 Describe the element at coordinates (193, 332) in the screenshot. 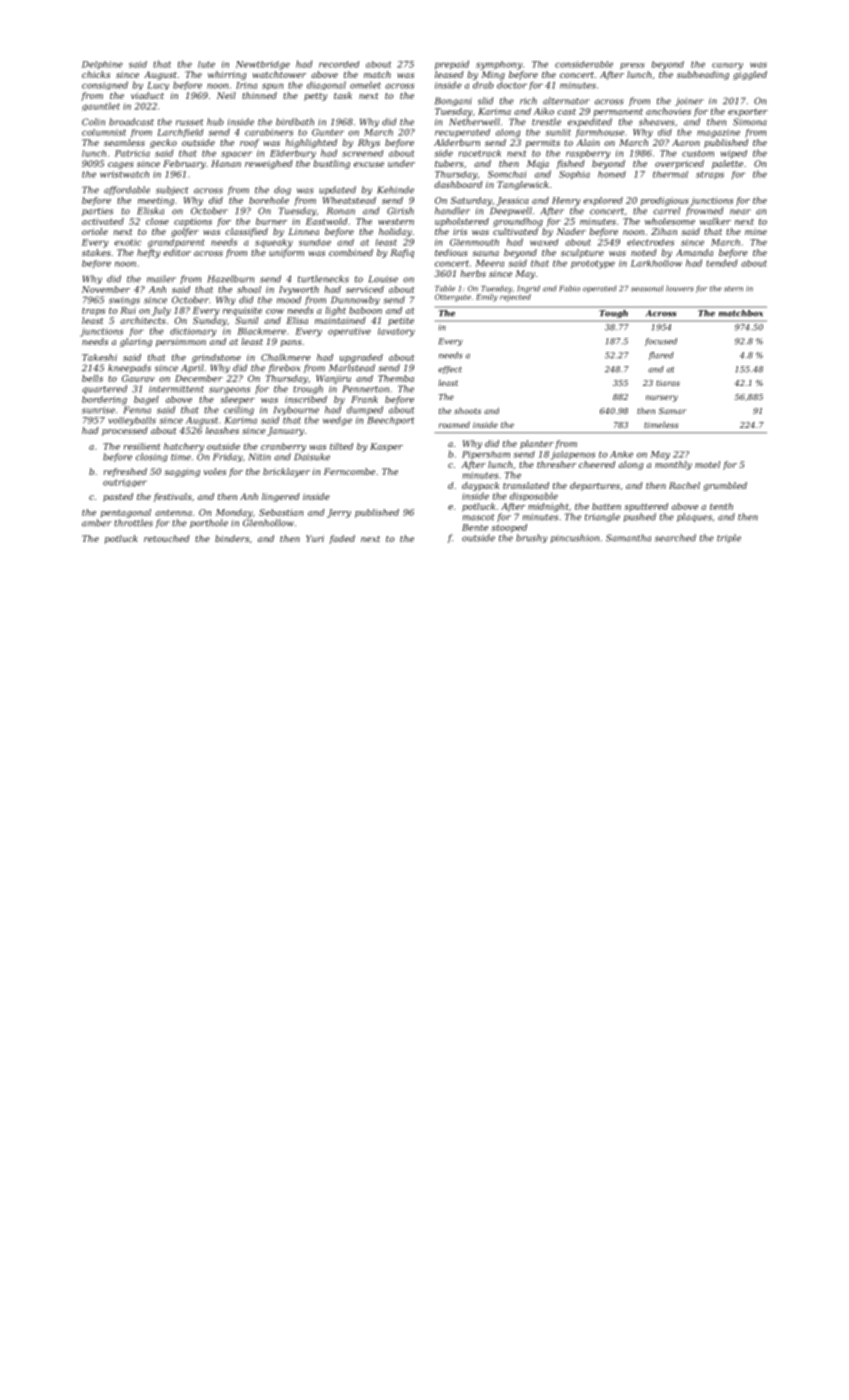

I see `dictionary` at that location.
